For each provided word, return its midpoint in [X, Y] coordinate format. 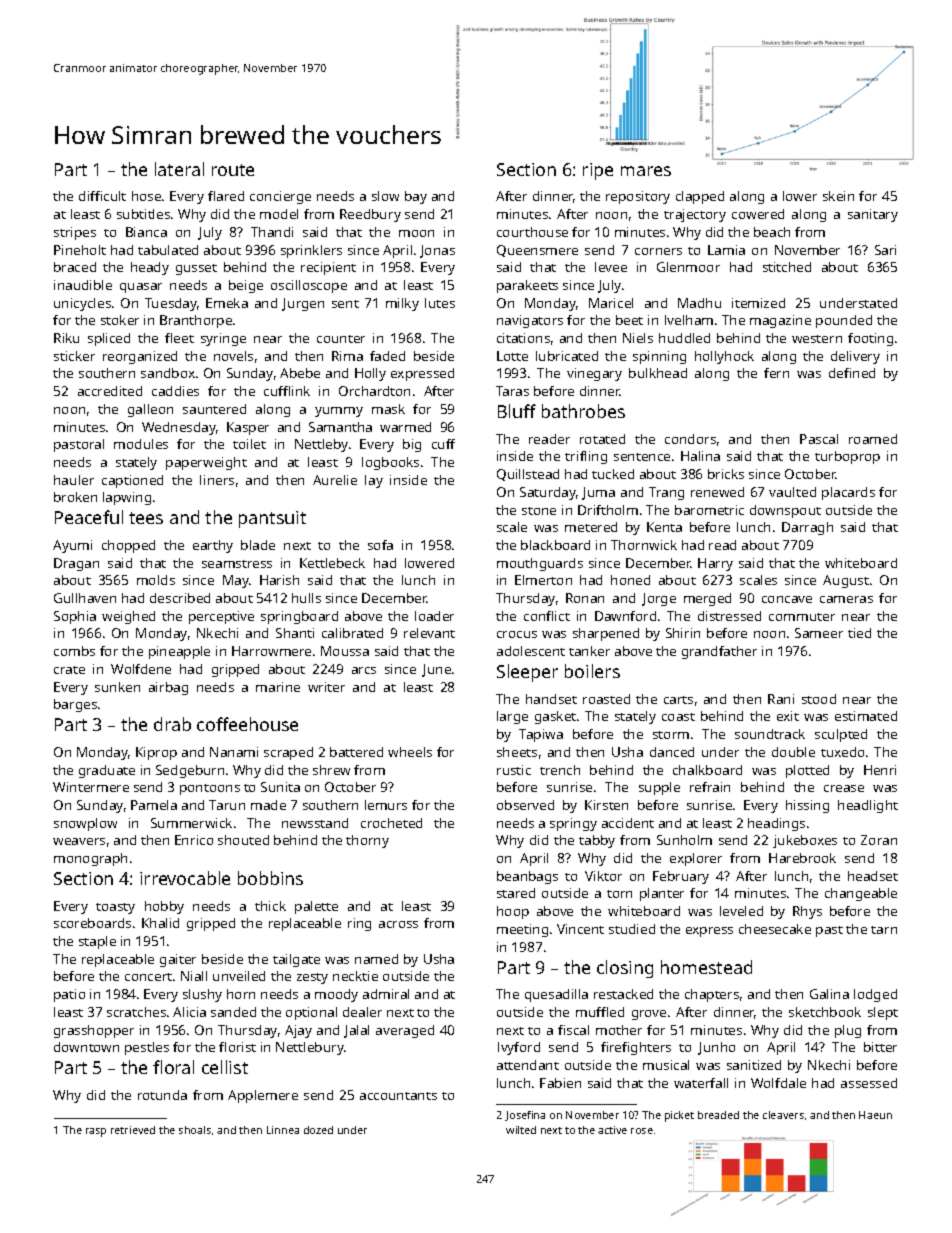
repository [638, 197]
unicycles [82, 304]
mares [646, 171]
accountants [398, 1096]
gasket [555, 717]
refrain [710, 787]
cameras [846, 599]
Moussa [345, 651]
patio [69, 995]
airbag [168, 688]
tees [146, 518]
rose [642, 1131]
